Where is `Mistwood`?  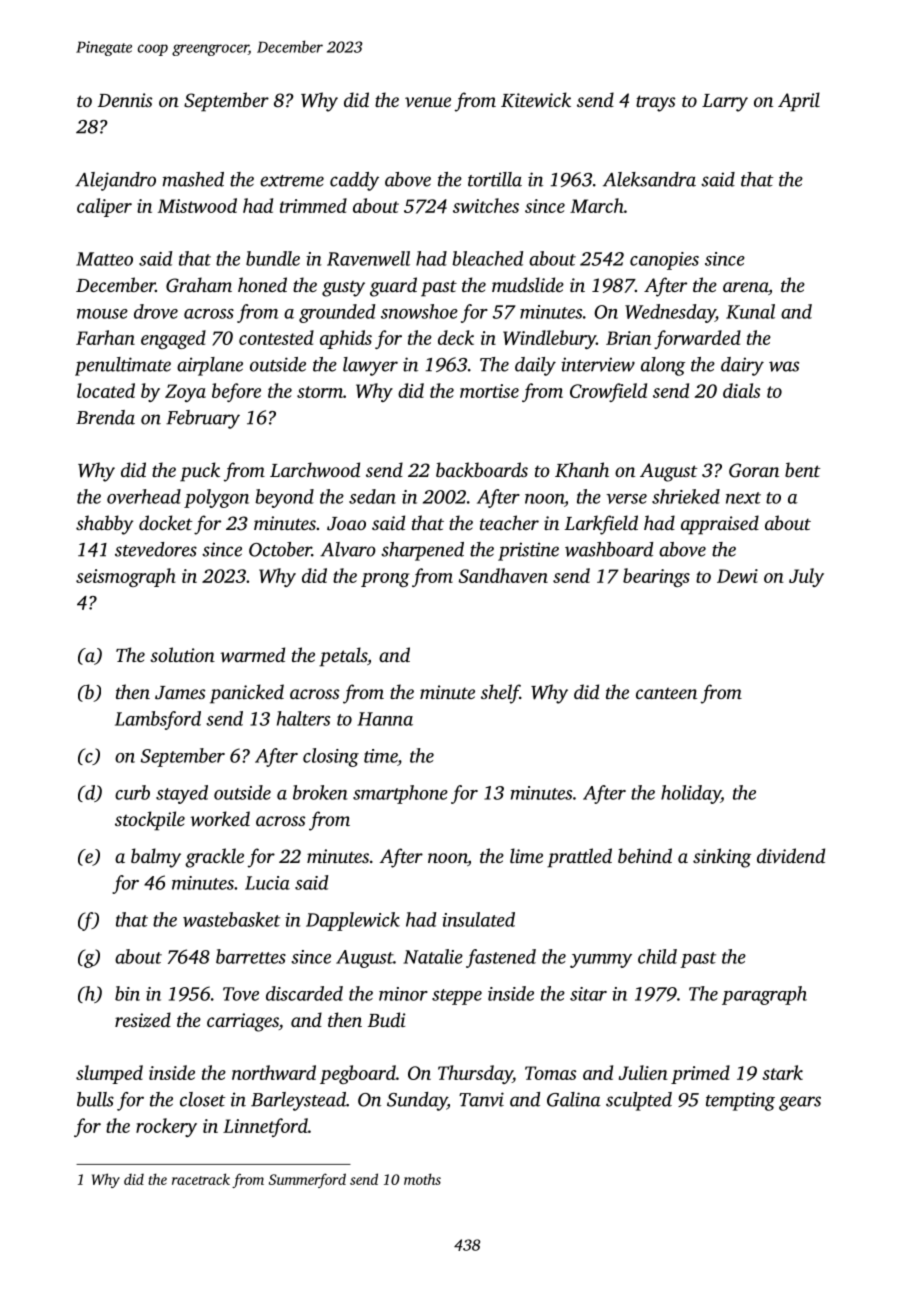 Mistwood is located at coordinates (197, 205).
